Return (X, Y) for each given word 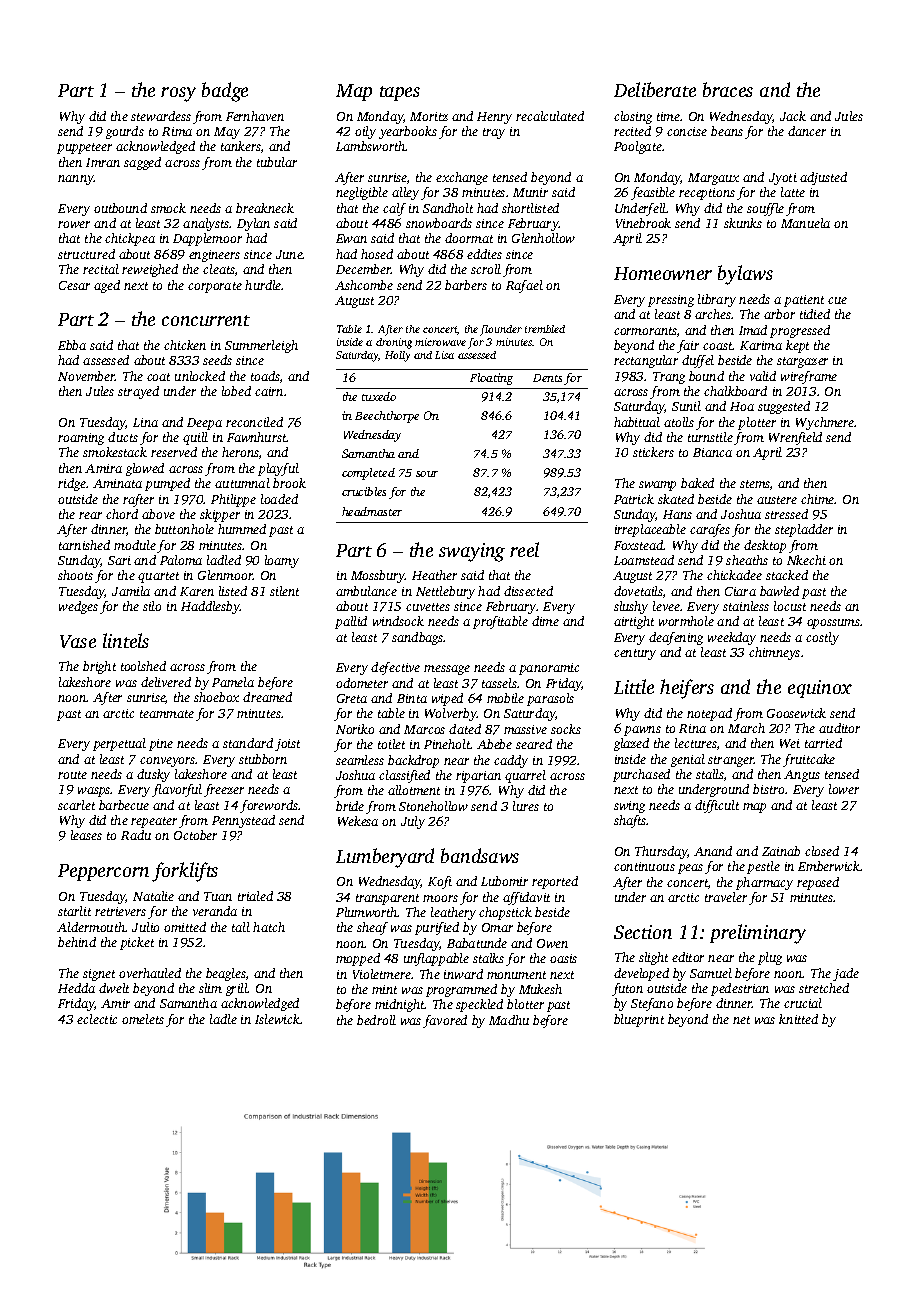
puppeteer (84, 148)
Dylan (253, 224)
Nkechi (806, 560)
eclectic (97, 1019)
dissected (528, 591)
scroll (486, 269)
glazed (631, 744)
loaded (279, 499)
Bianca (712, 452)
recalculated (550, 116)
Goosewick (796, 713)
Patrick (634, 499)
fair (688, 346)
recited (632, 131)
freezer (224, 790)
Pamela (233, 682)
